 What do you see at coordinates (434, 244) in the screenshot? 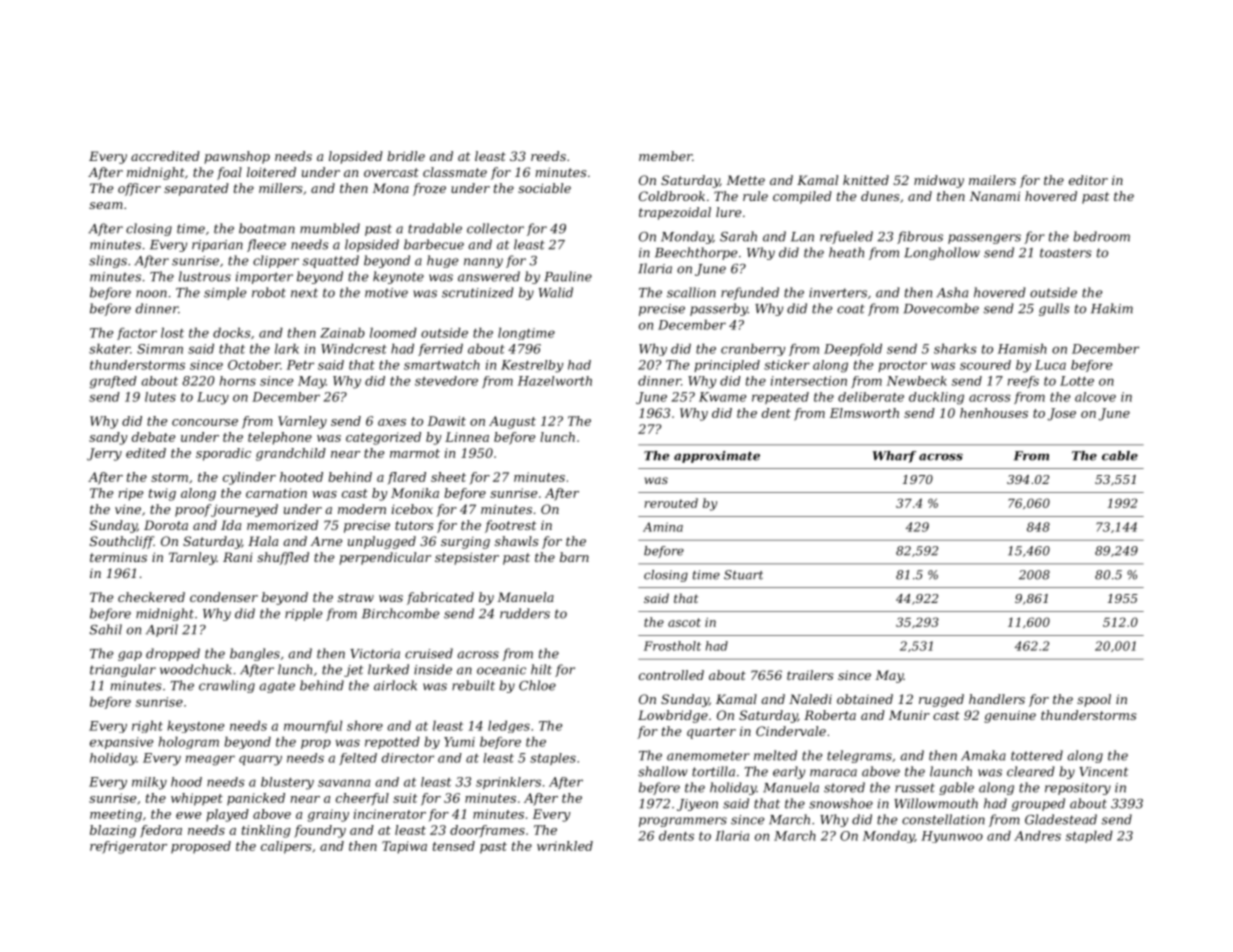
I see `barbecue` at bounding box center [434, 244].
